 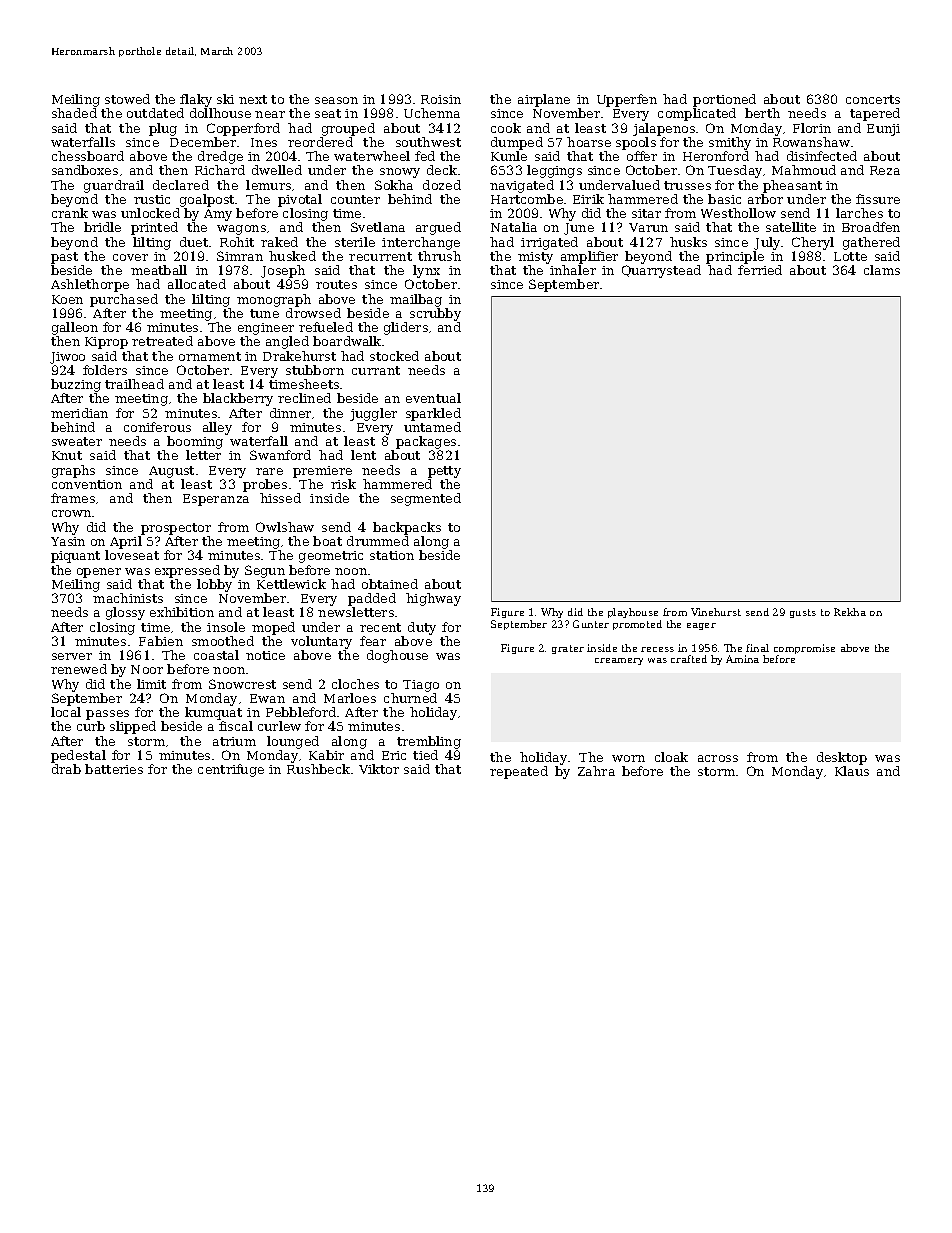 What do you see at coordinates (628, 758) in the document?
I see `worn` at bounding box center [628, 758].
